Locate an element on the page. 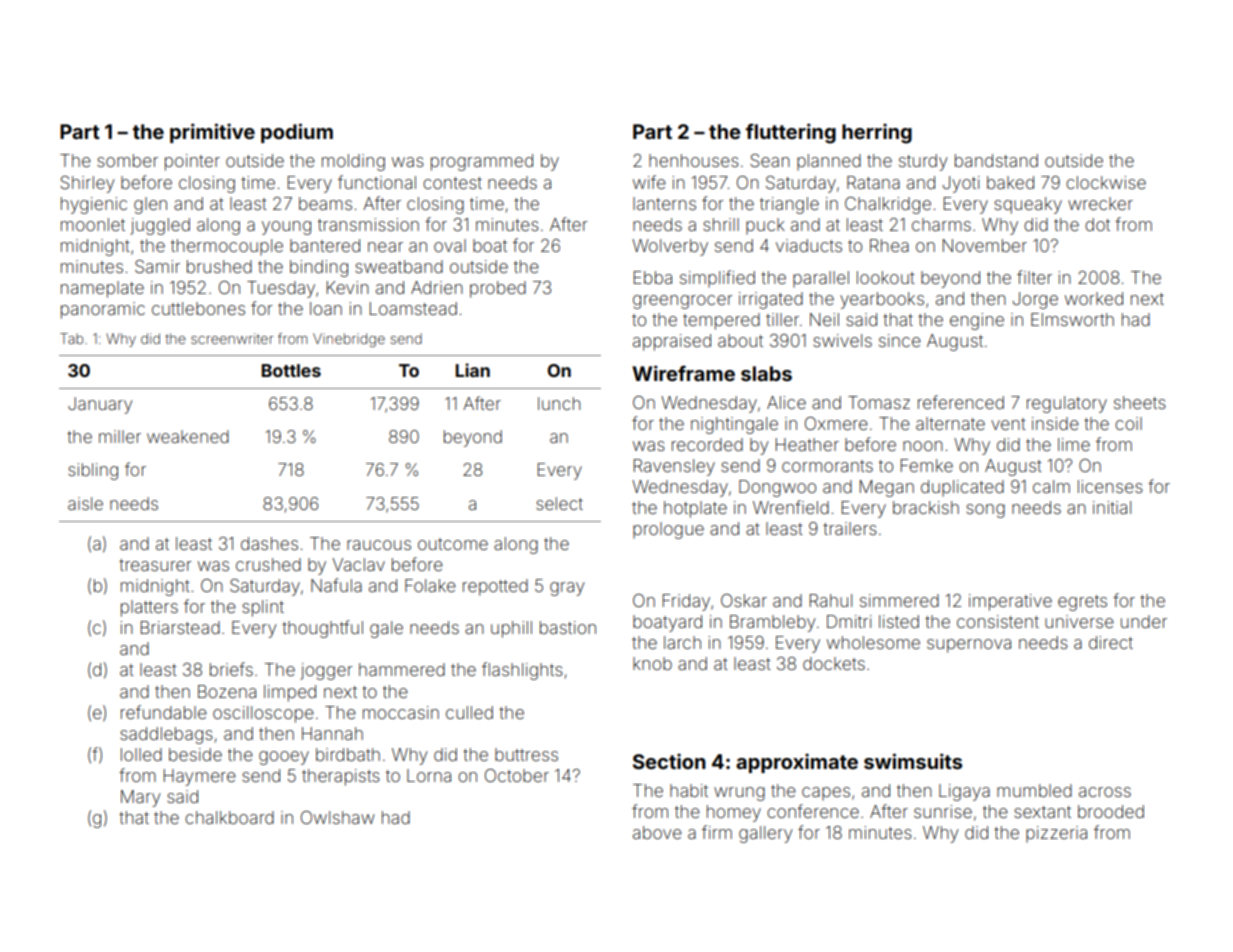  supernova is located at coordinates (969, 646).
